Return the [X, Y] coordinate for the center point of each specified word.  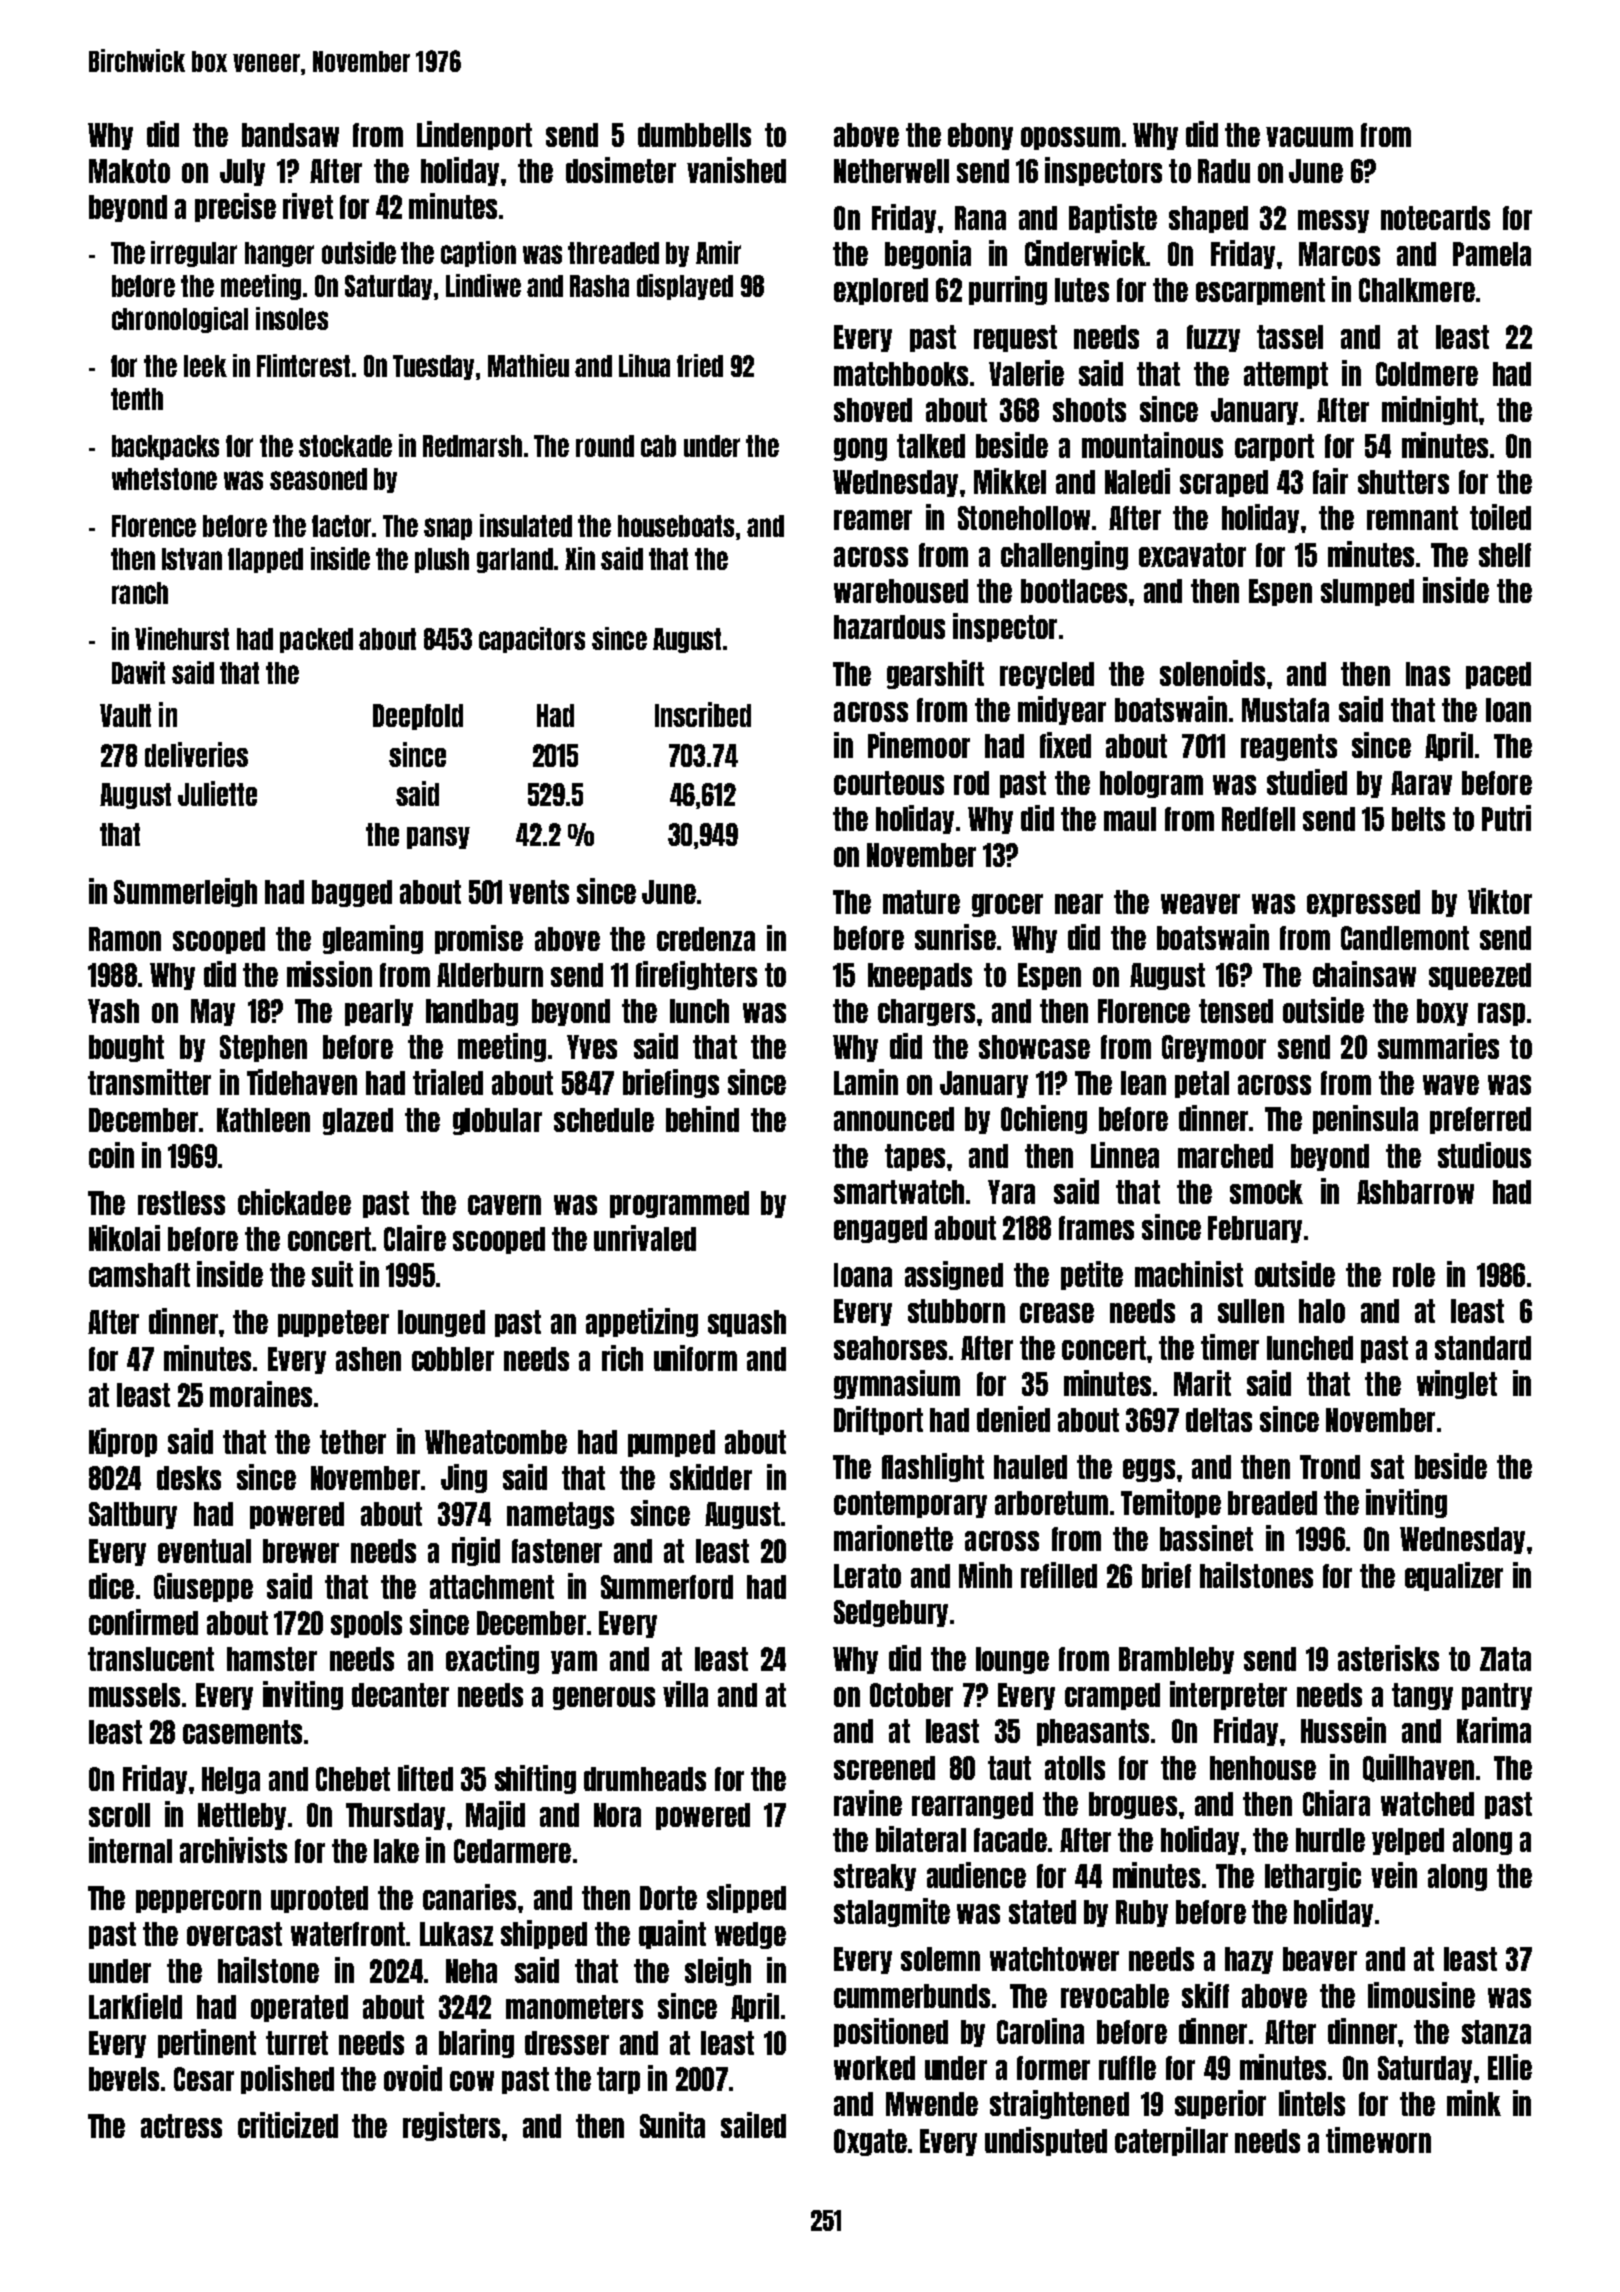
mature [921, 902]
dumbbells [694, 135]
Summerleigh [185, 892]
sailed [753, 2125]
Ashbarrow [1415, 1192]
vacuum [1309, 137]
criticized [288, 2125]
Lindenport [474, 135]
